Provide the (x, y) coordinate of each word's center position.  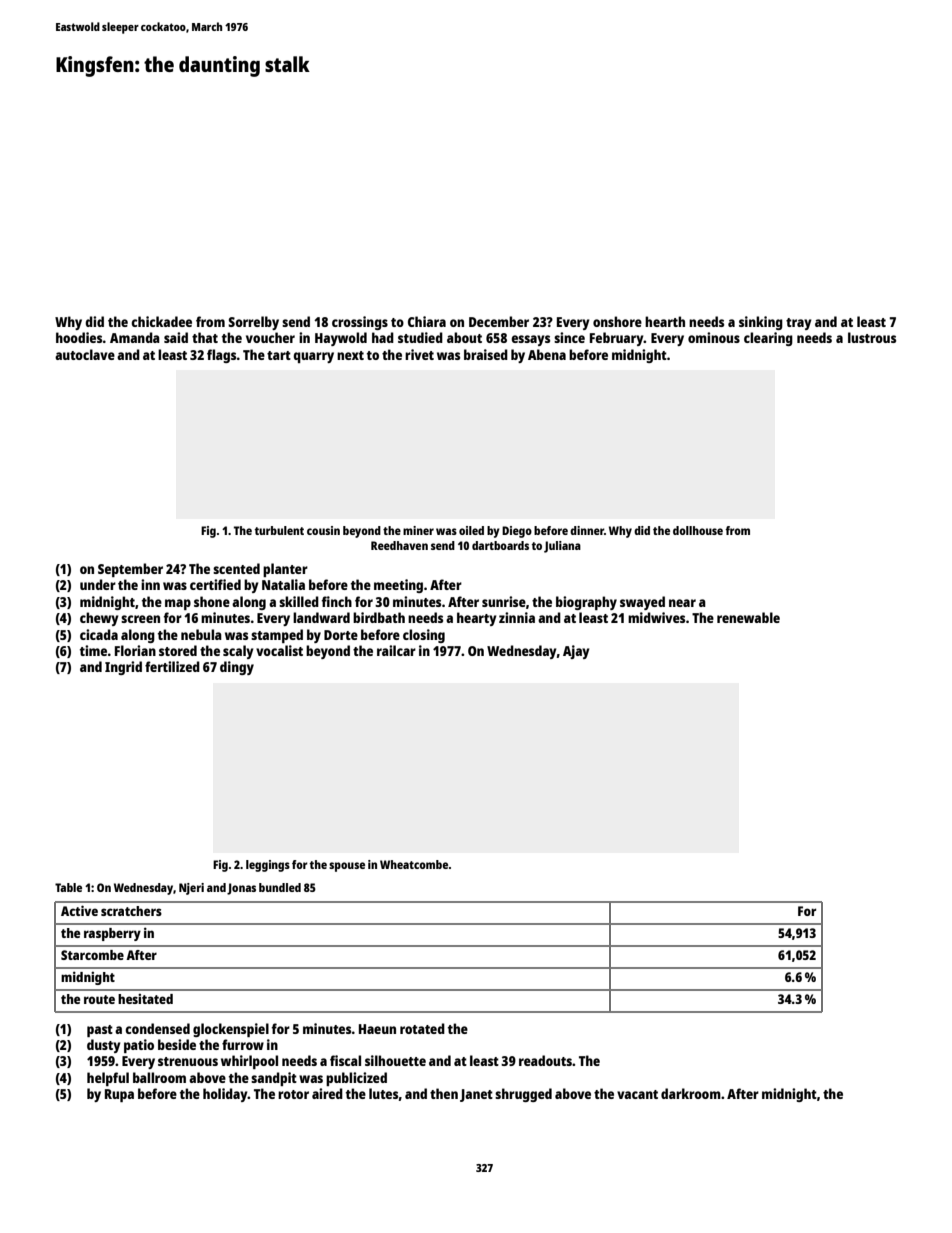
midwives (656, 617)
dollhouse (698, 530)
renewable (748, 617)
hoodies (79, 337)
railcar (396, 650)
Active (79, 910)
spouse (347, 867)
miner (418, 530)
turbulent (279, 530)
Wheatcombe (414, 864)
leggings (268, 866)
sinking (761, 323)
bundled (280, 887)
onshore (617, 321)
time (93, 650)
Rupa (119, 1095)
